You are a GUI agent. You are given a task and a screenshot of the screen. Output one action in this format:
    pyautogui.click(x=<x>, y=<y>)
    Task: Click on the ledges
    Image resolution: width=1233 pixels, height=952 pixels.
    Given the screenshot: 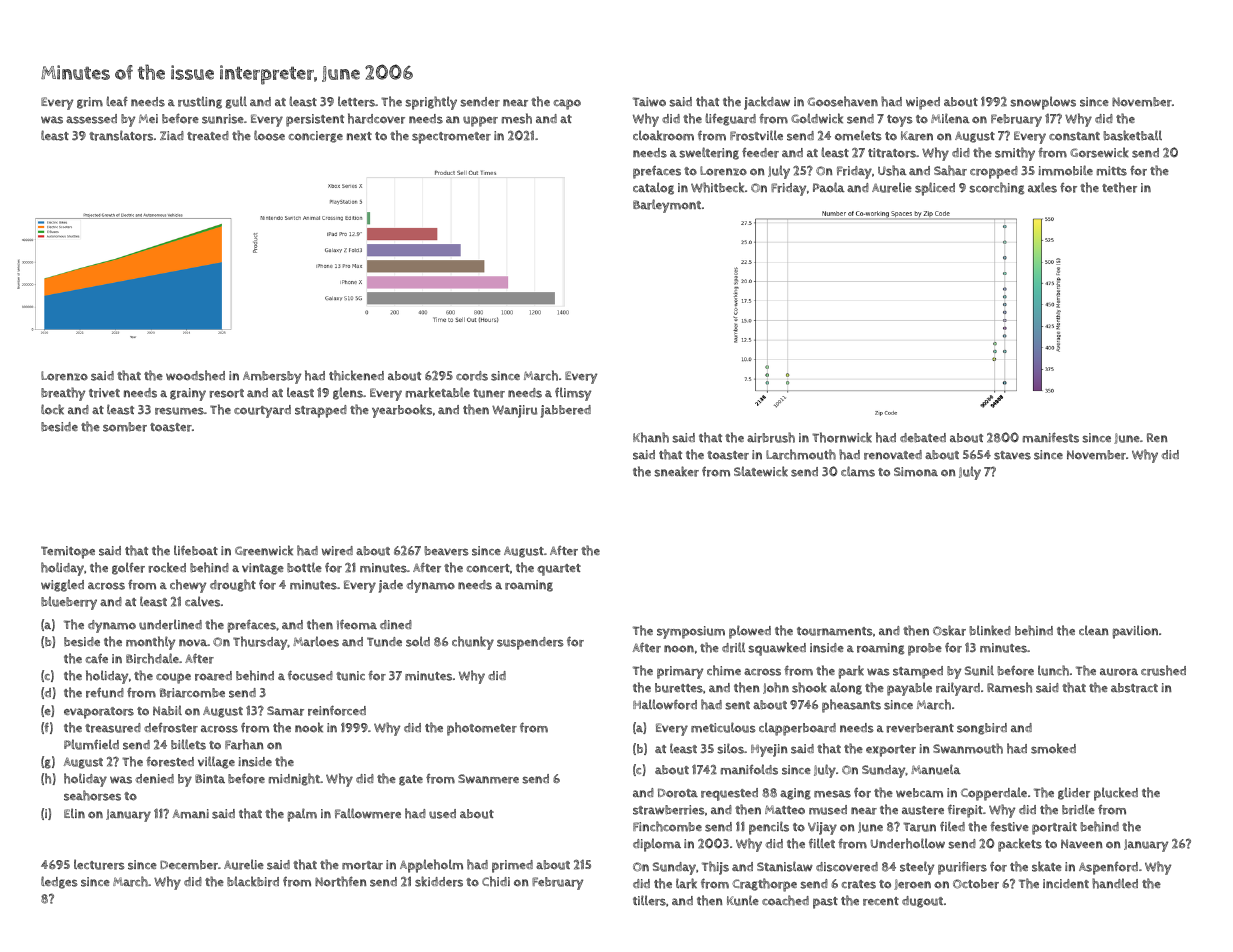 What is the action you would take?
    pyautogui.click(x=59, y=882)
